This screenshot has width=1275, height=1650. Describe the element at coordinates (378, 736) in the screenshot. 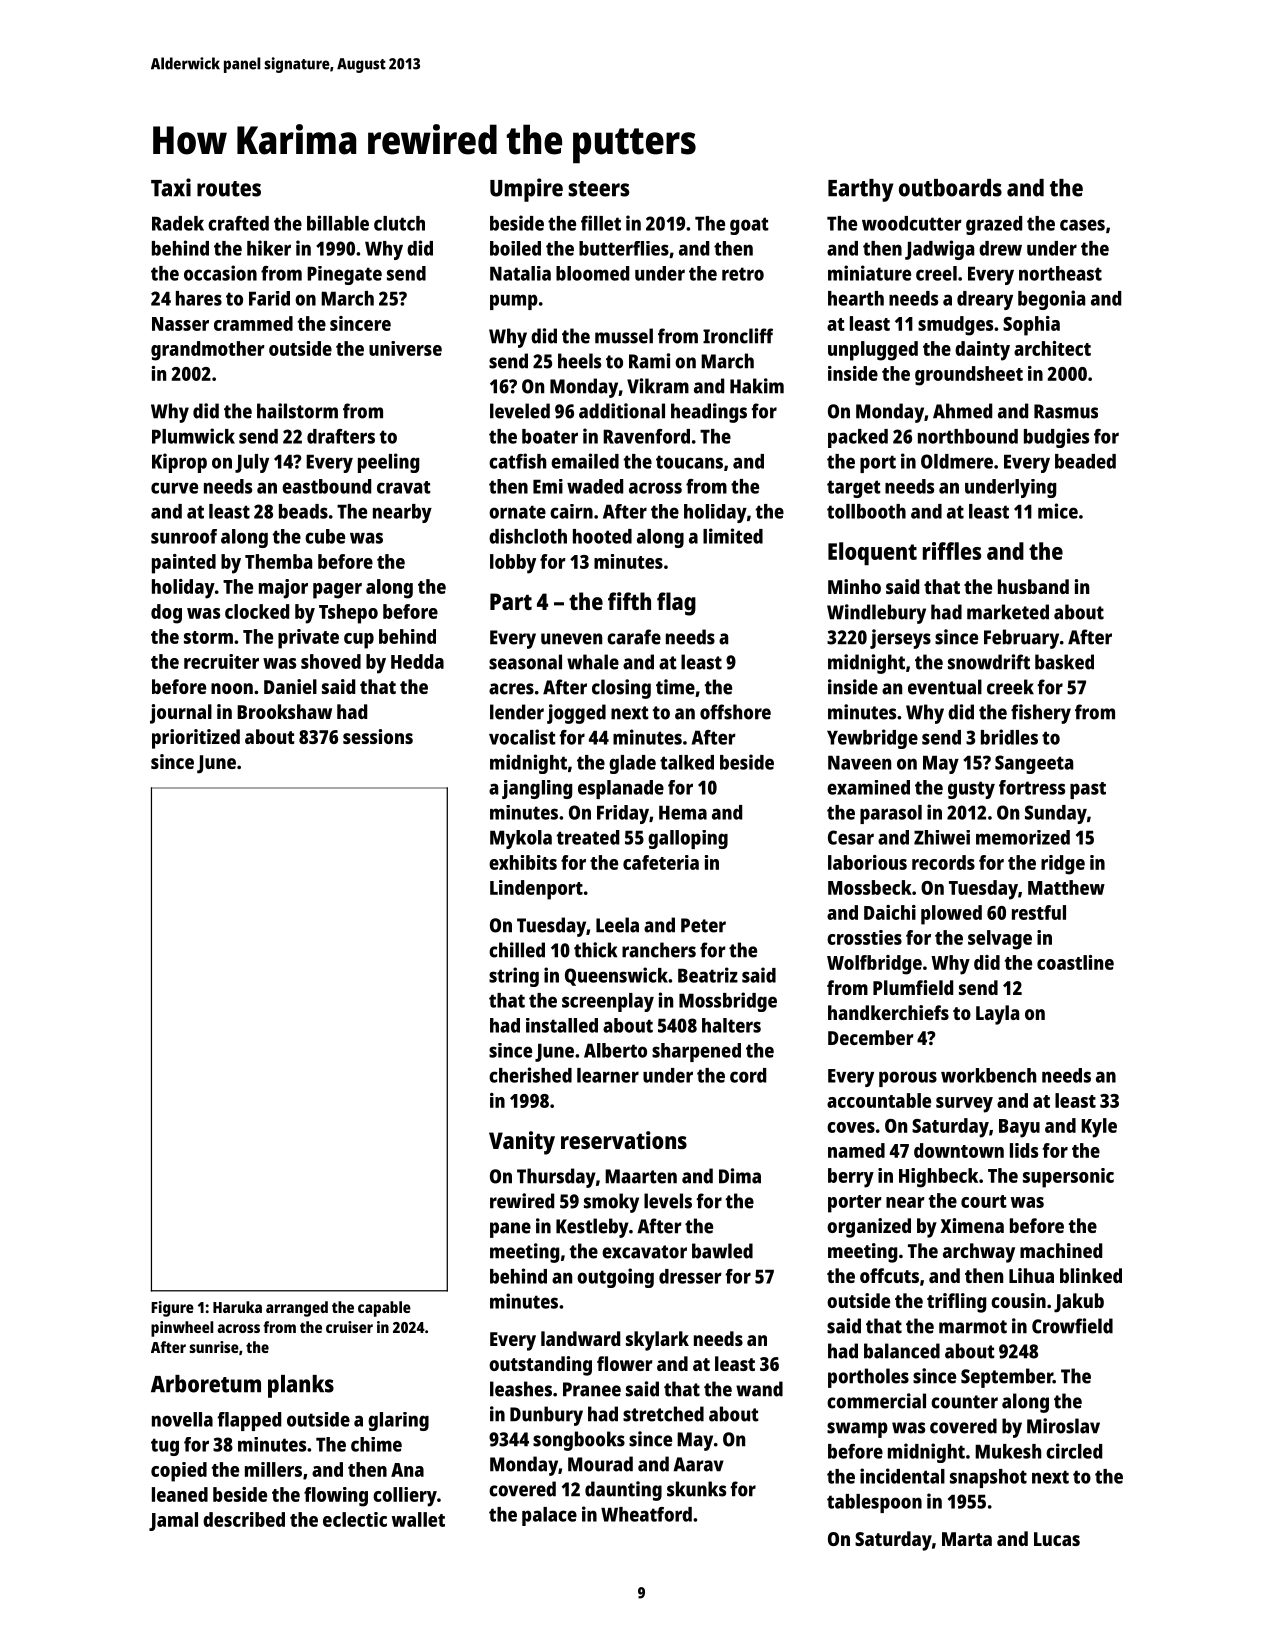

I see `sessions` at that location.
